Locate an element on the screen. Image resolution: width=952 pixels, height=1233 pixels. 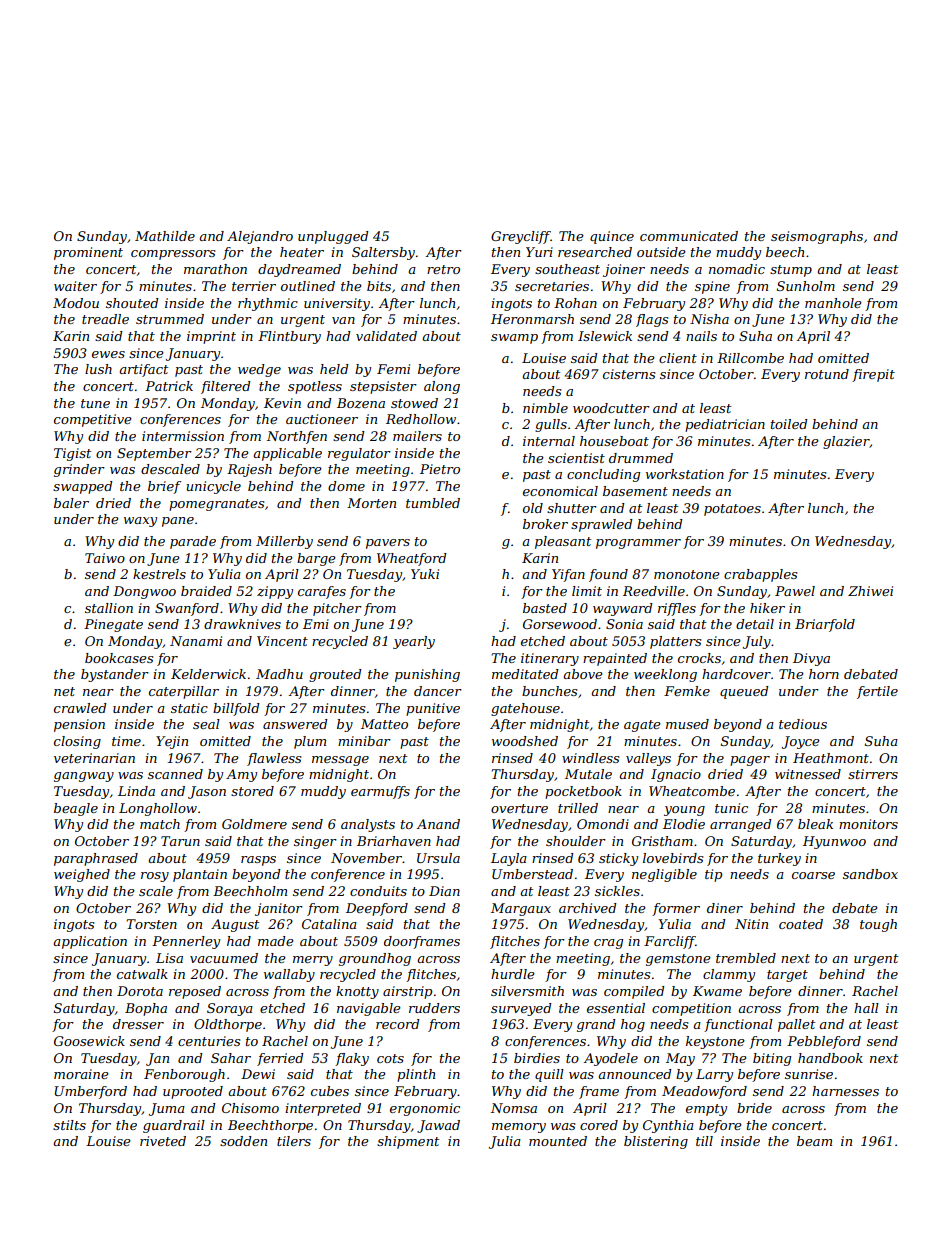
baler is located at coordinates (71, 503).
